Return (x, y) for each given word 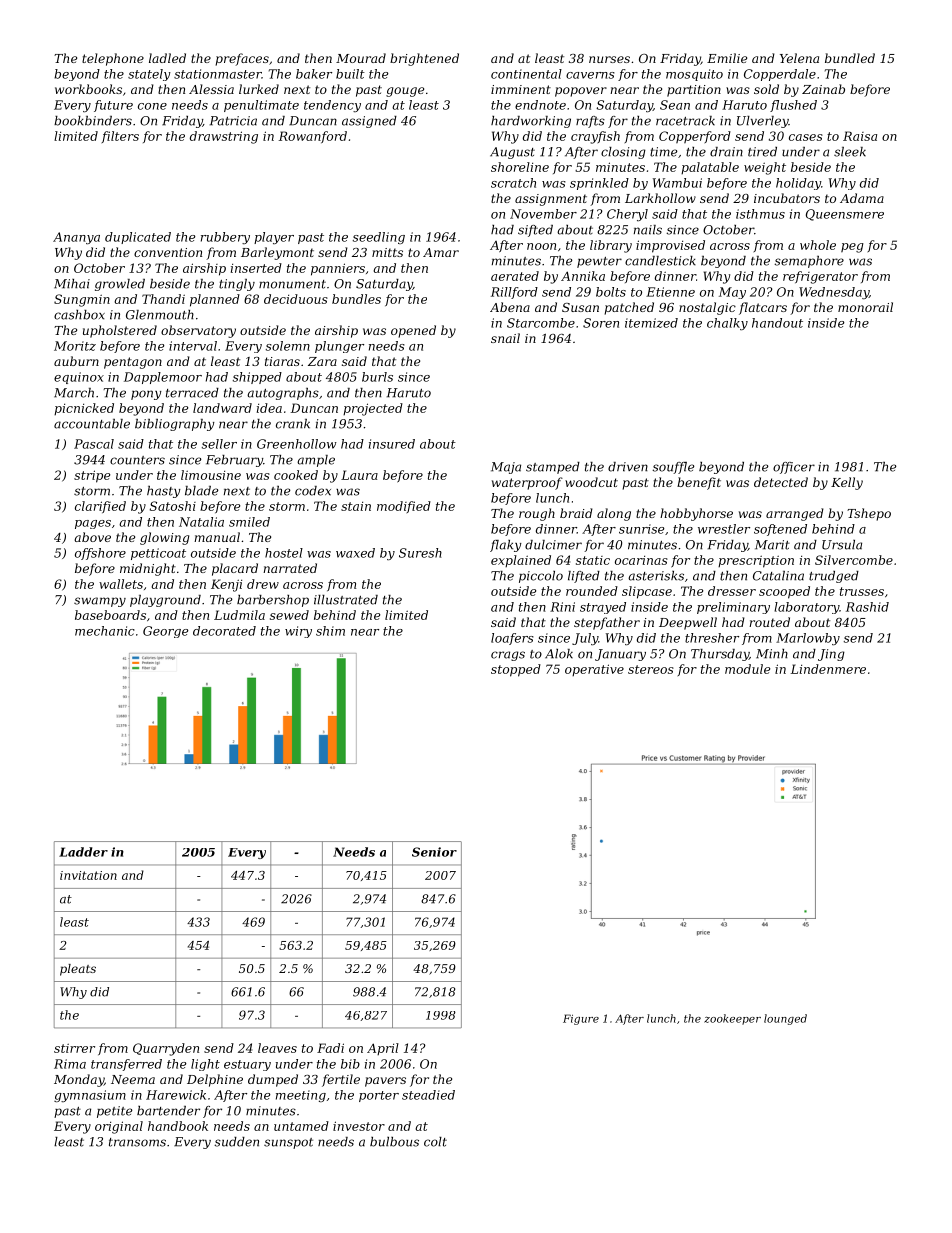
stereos (651, 669)
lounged (785, 1019)
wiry (298, 632)
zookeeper (732, 1019)
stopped (516, 670)
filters (120, 137)
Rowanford (313, 137)
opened (413, 331)
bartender (168, 1111)
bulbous (394, 1142)
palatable (710, 168)
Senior (434, 852)
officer (794, 468)
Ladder (83, 852)
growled (120, 285)
